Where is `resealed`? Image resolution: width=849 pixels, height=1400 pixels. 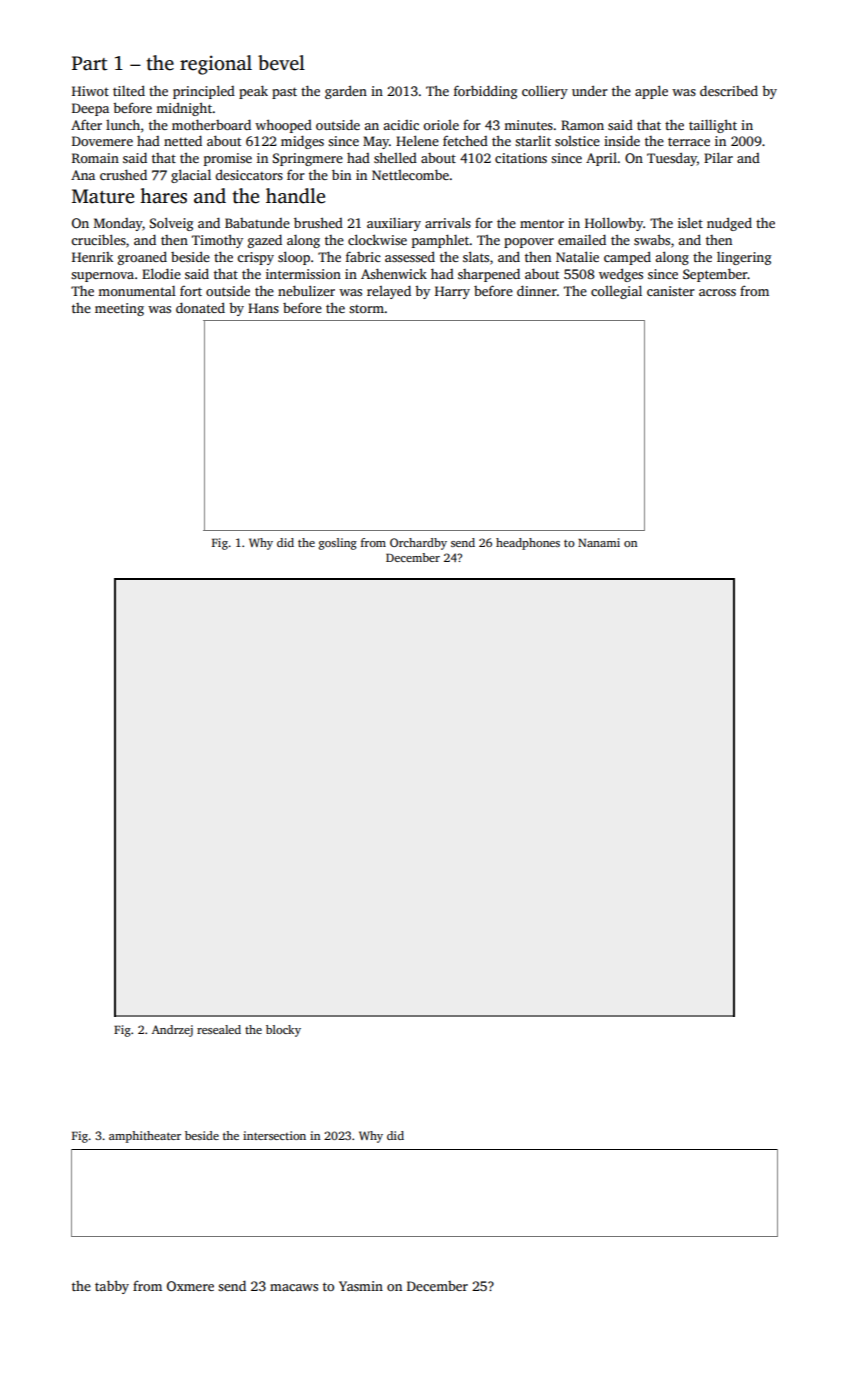
resealed is located at coordinates (219, 1029).
